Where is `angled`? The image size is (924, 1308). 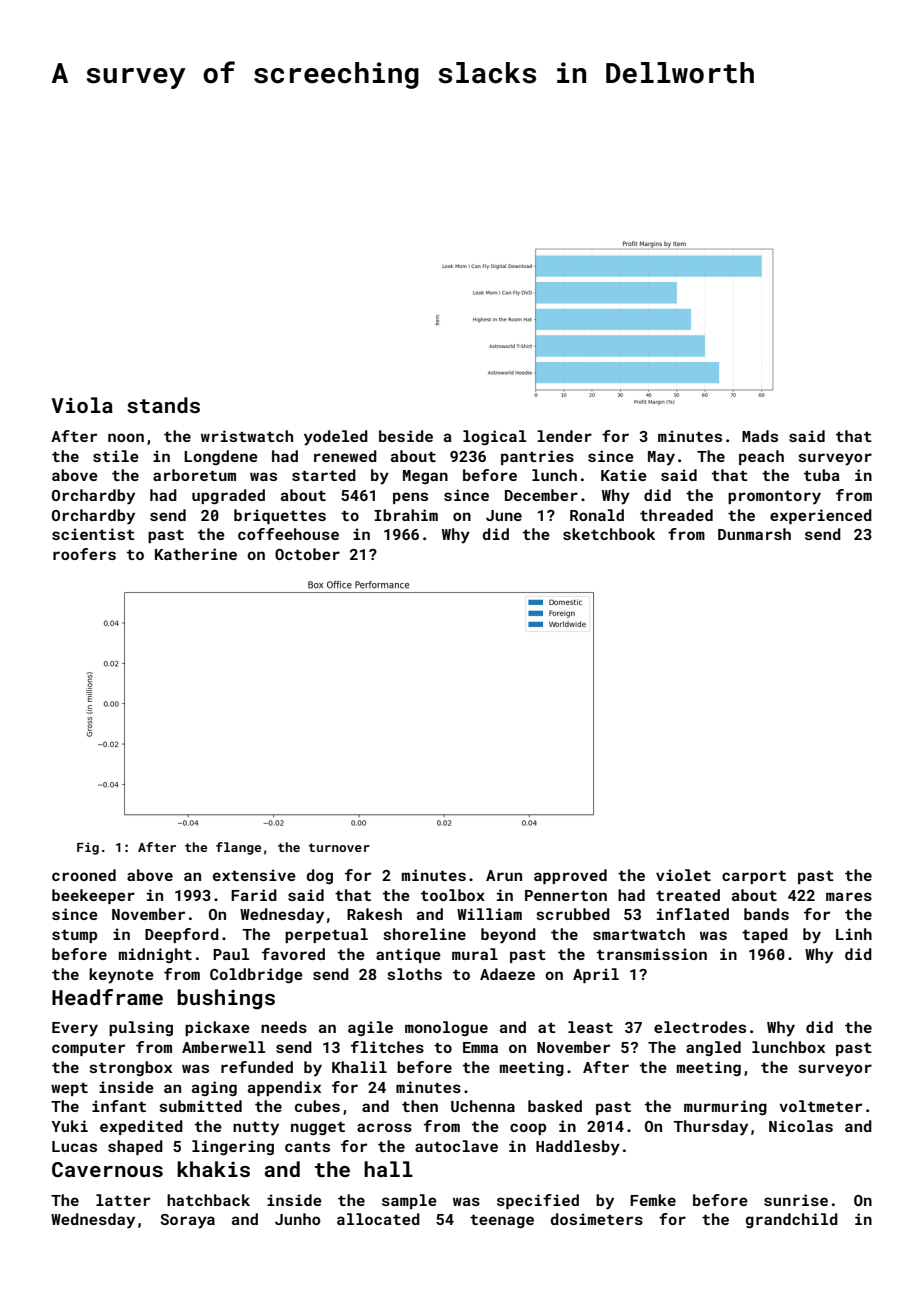
angled is located at coordinates (713, 1048).
